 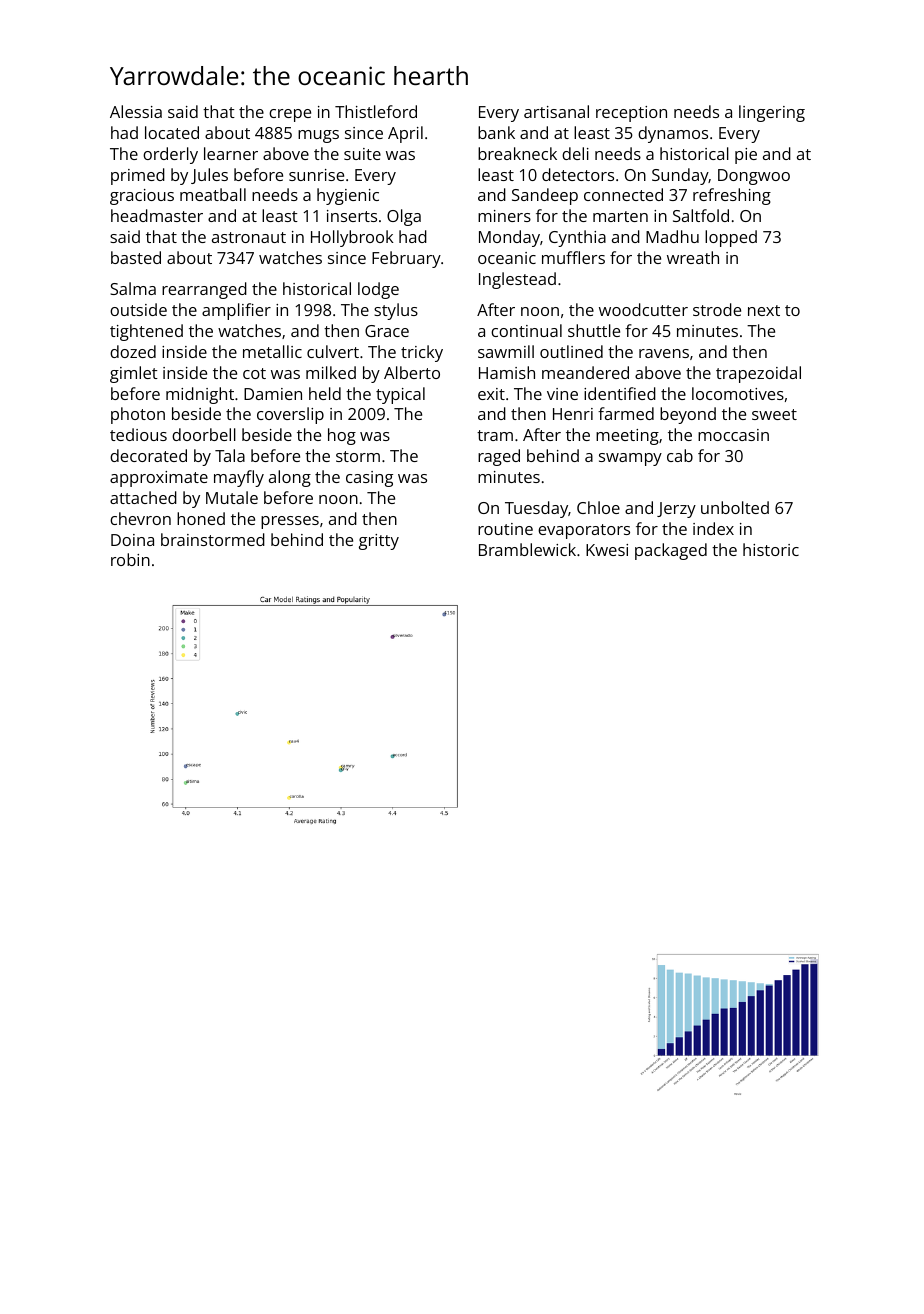 What do you see at coordinates (693, 257) in the document?
I see `wreath` at bounding box center [693, 257].
